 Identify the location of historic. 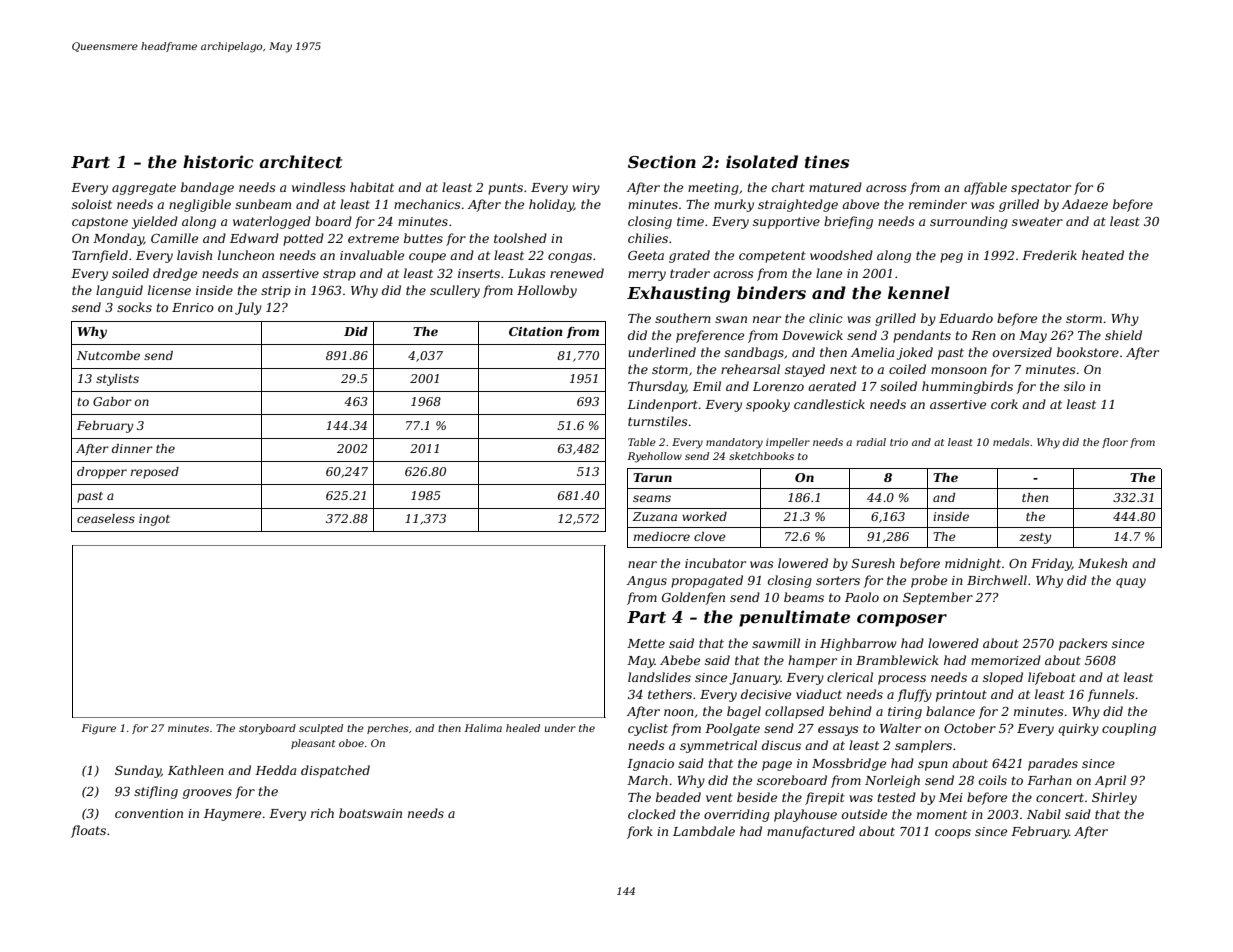
(218, 161).
